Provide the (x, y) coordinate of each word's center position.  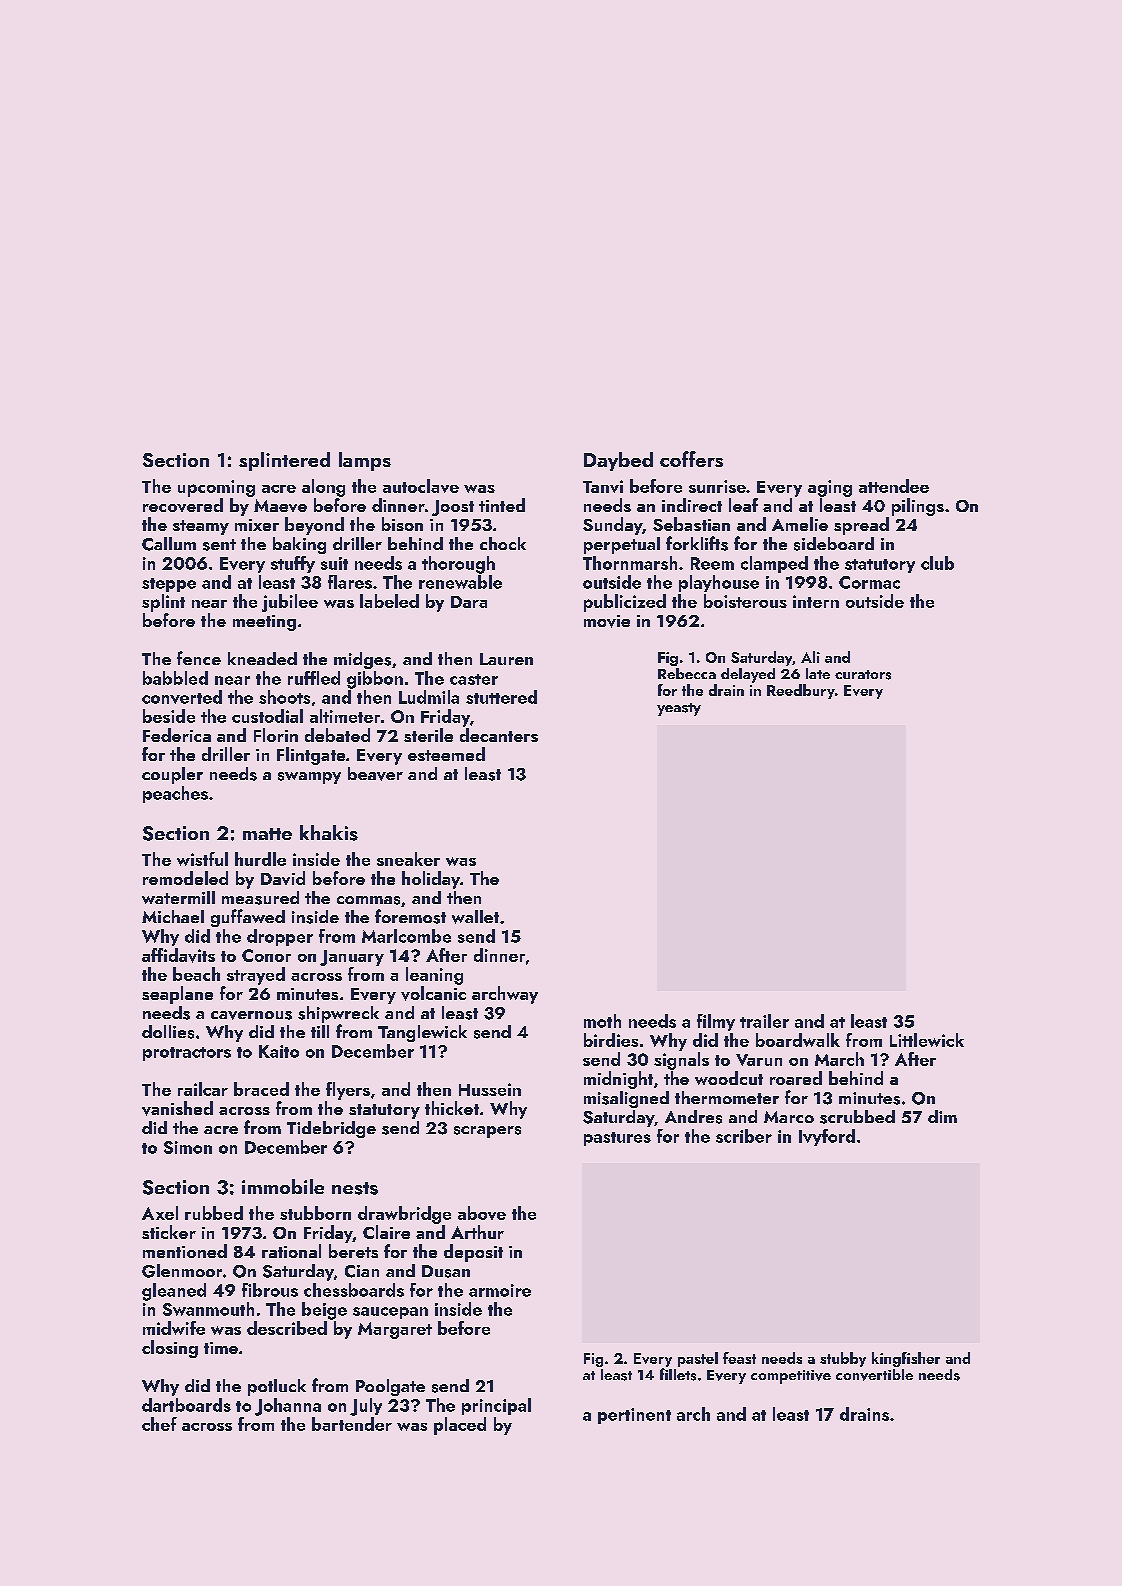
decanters (499, 735)
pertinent (634, 1416)
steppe (169, 585)
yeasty (679, 709)
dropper (280, 937)
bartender (352, 1424)
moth (602, 1021)
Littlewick (927, 1040)
